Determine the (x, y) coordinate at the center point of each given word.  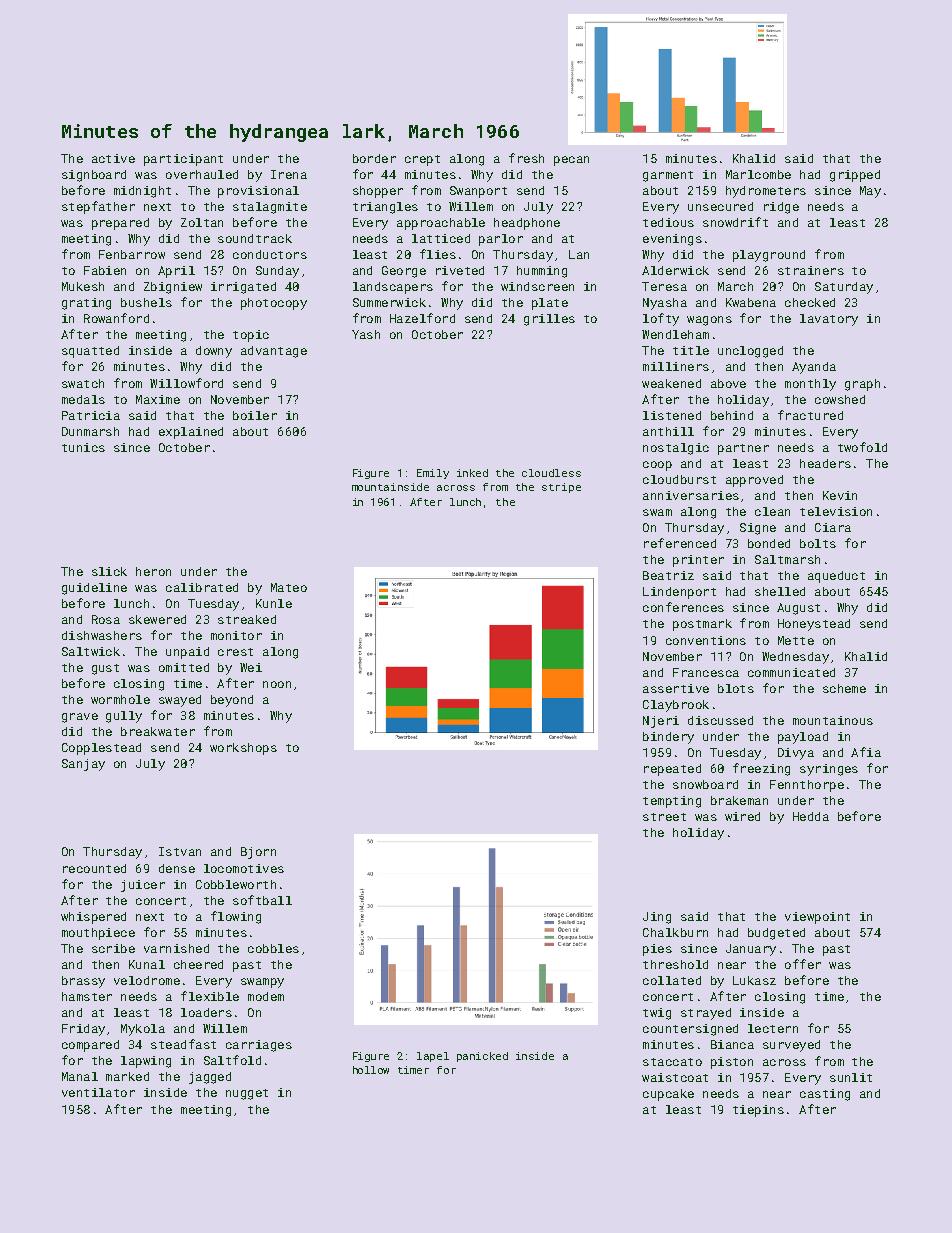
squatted (90, 352)
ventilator (98, 1092)
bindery (668, 738)
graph (862, 385)
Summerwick (389, 302)
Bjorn (258, 853)
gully (124, 717)
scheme (844, 688)
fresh (526, 158)
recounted (94, 868)
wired (742, 816)
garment (668, 176)
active (113, 158)
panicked (482, 1057)
